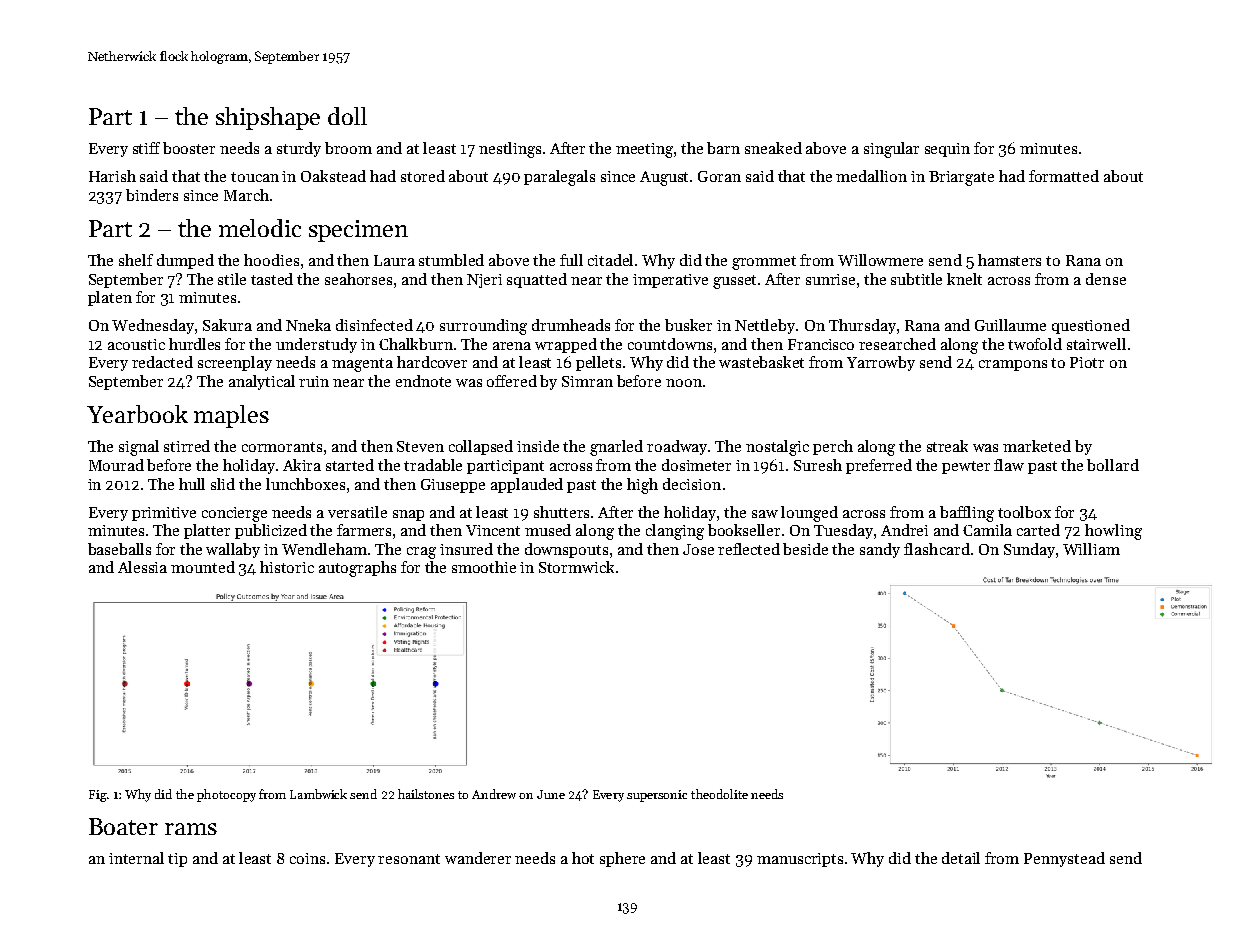 The width and height of the document is (1233, 952). What do you see at coordinates (177, 860) in the document?
I see `tip` at bounding box center [177, 860].
